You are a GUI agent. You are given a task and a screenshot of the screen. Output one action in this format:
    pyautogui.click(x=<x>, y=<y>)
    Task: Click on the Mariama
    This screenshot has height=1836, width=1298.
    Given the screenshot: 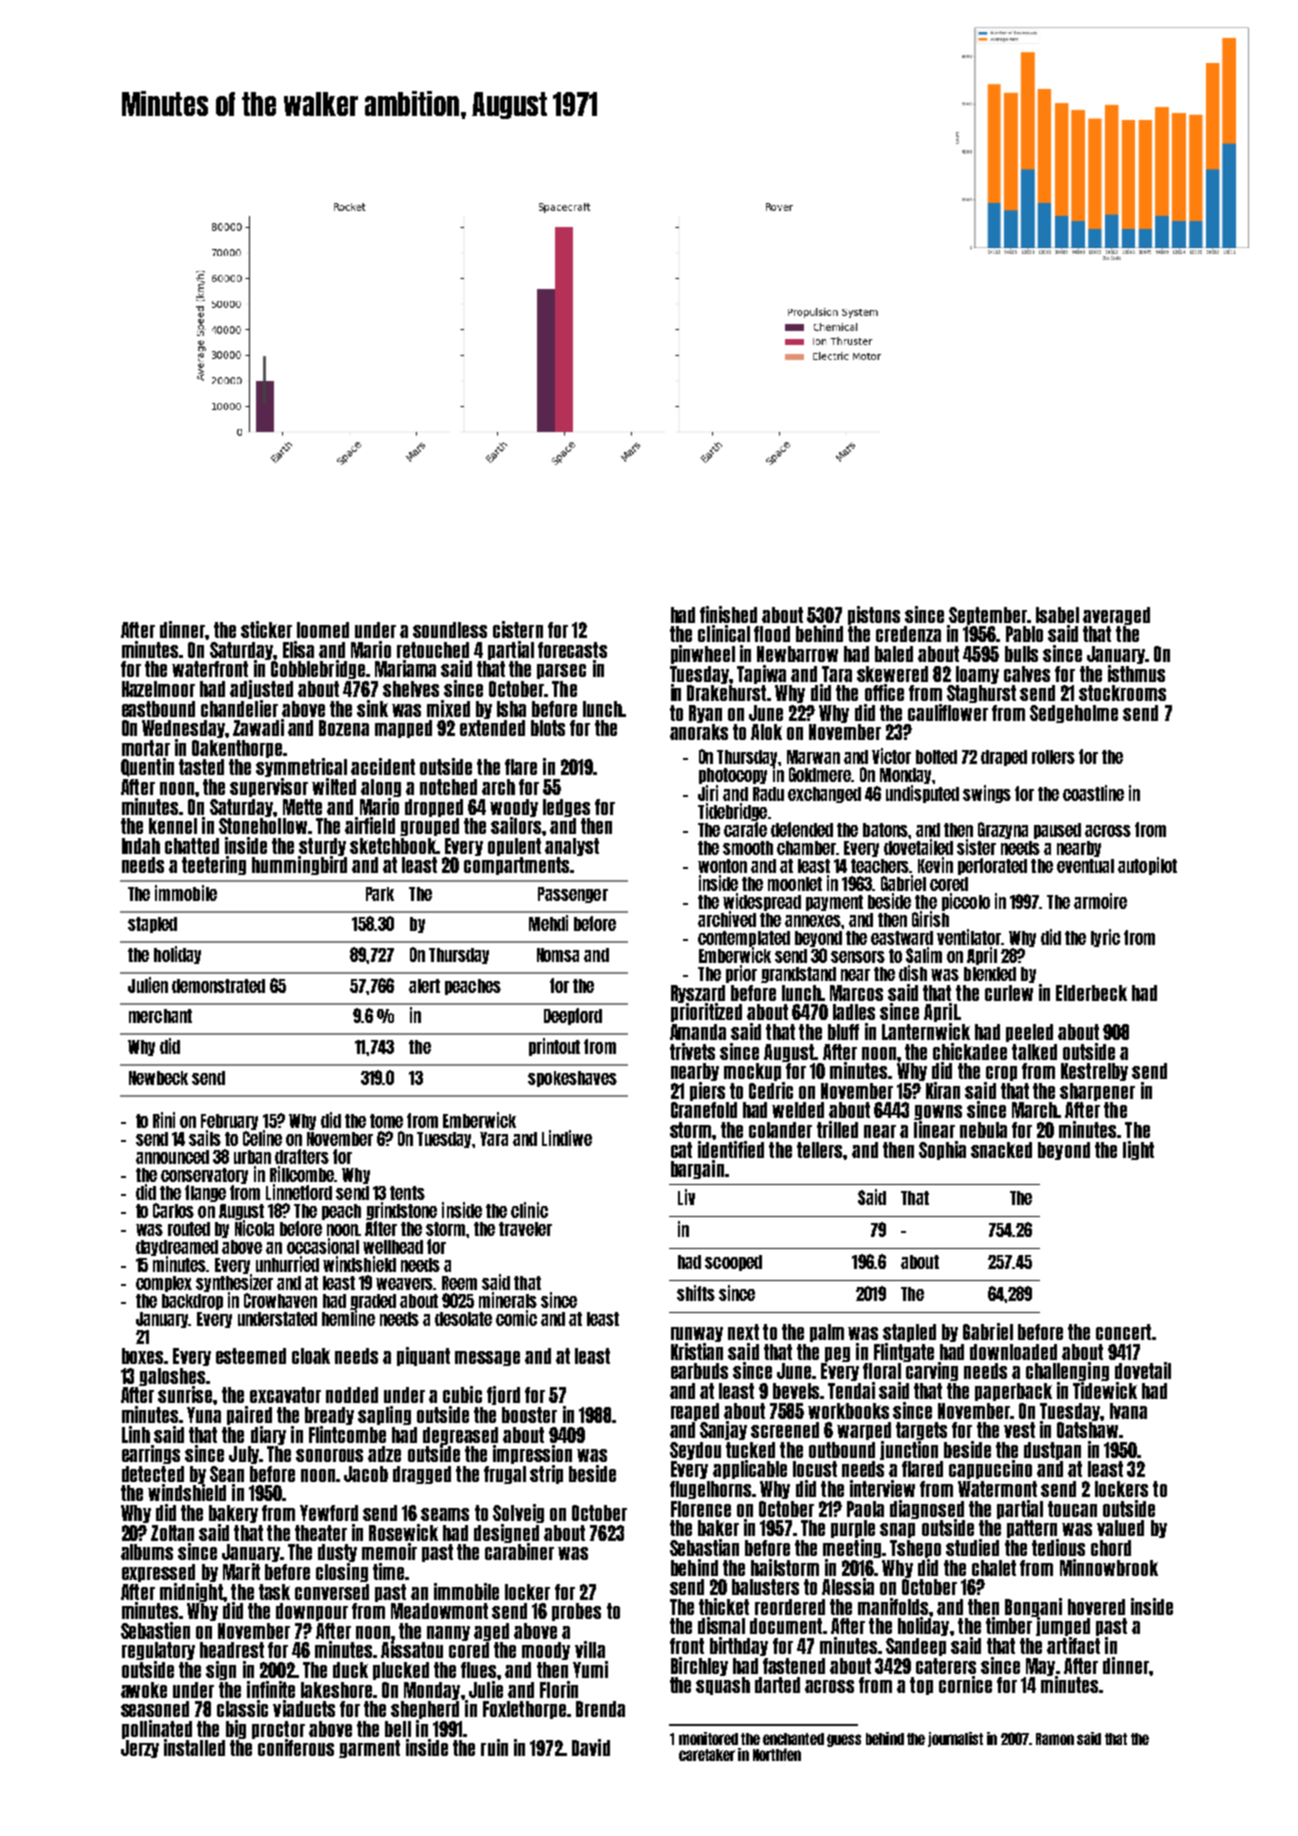 What is the action you would take?
    pyautogui.click(x=405, y=668)
